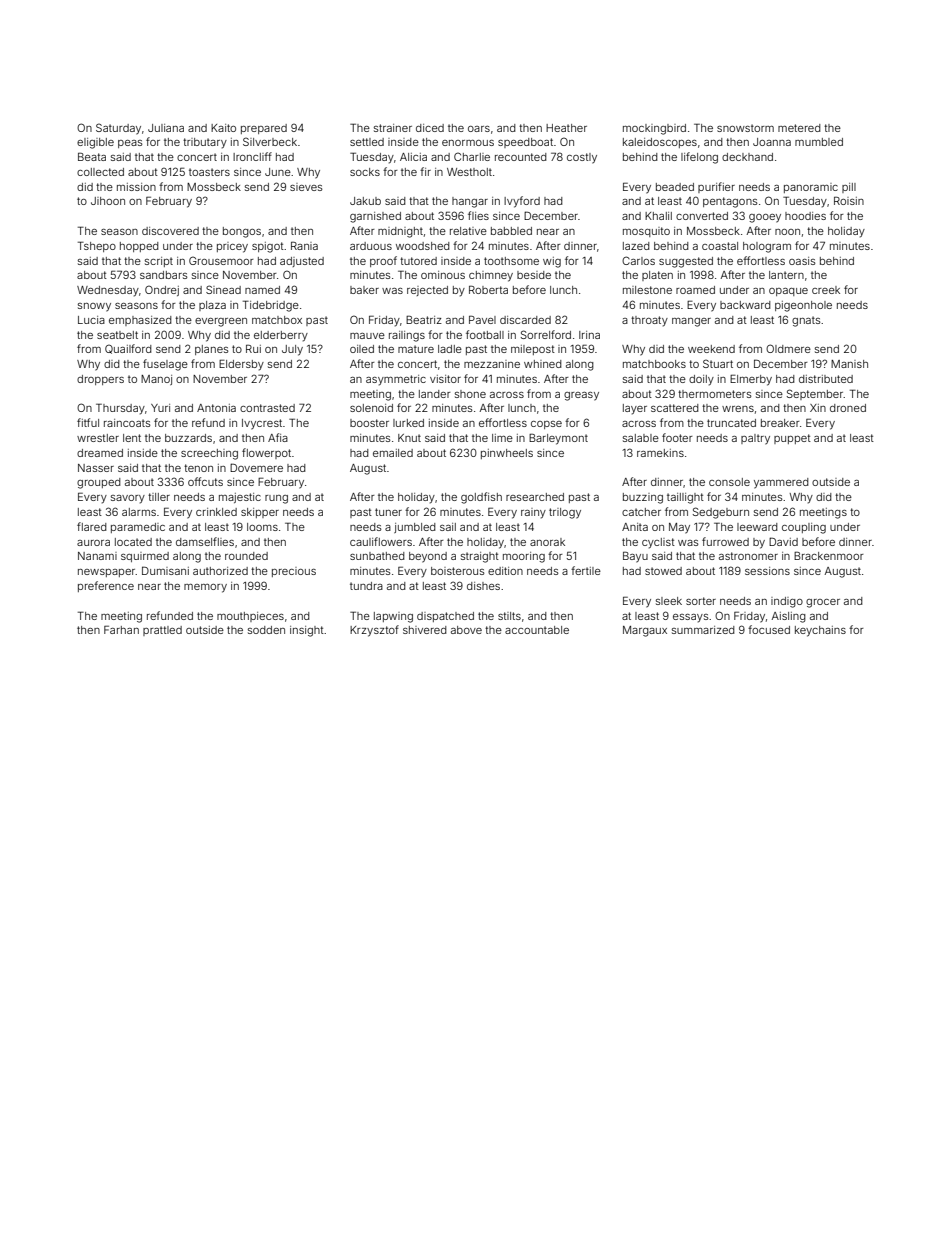  I want to click on Elmerby, so click(751, 380).
